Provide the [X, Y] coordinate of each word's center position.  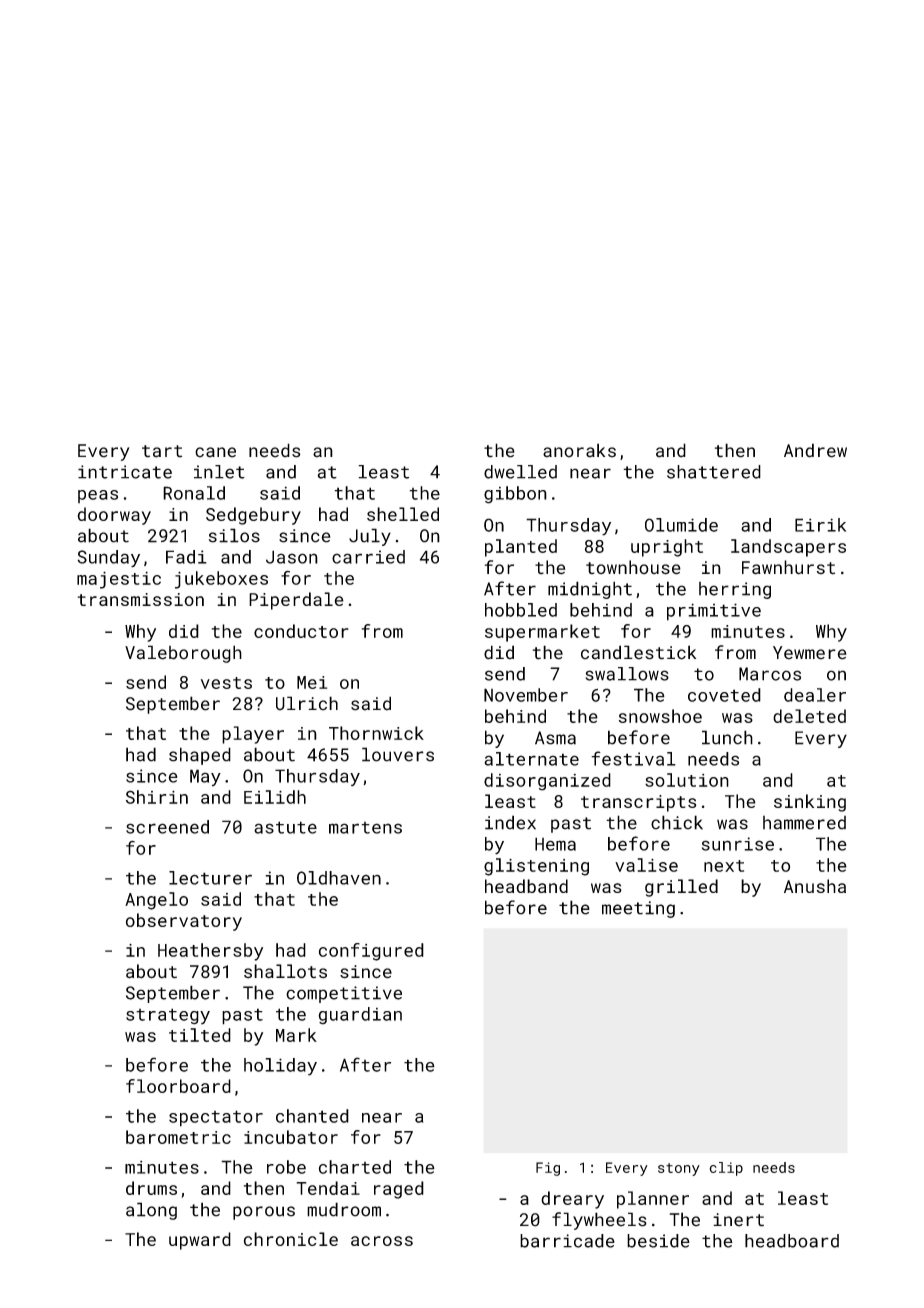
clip [726, 1169]
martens [365, 828]
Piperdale [296, 601]
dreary [572, 1200]
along [151, 1211]
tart [162, 451]
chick [677, 822]
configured [371, 952]
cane [215, 452]
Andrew [815, 450]
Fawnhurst [788, 567]
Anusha [815, 886]
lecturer [210, 878]
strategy [168, 1016]
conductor [301, 631]
